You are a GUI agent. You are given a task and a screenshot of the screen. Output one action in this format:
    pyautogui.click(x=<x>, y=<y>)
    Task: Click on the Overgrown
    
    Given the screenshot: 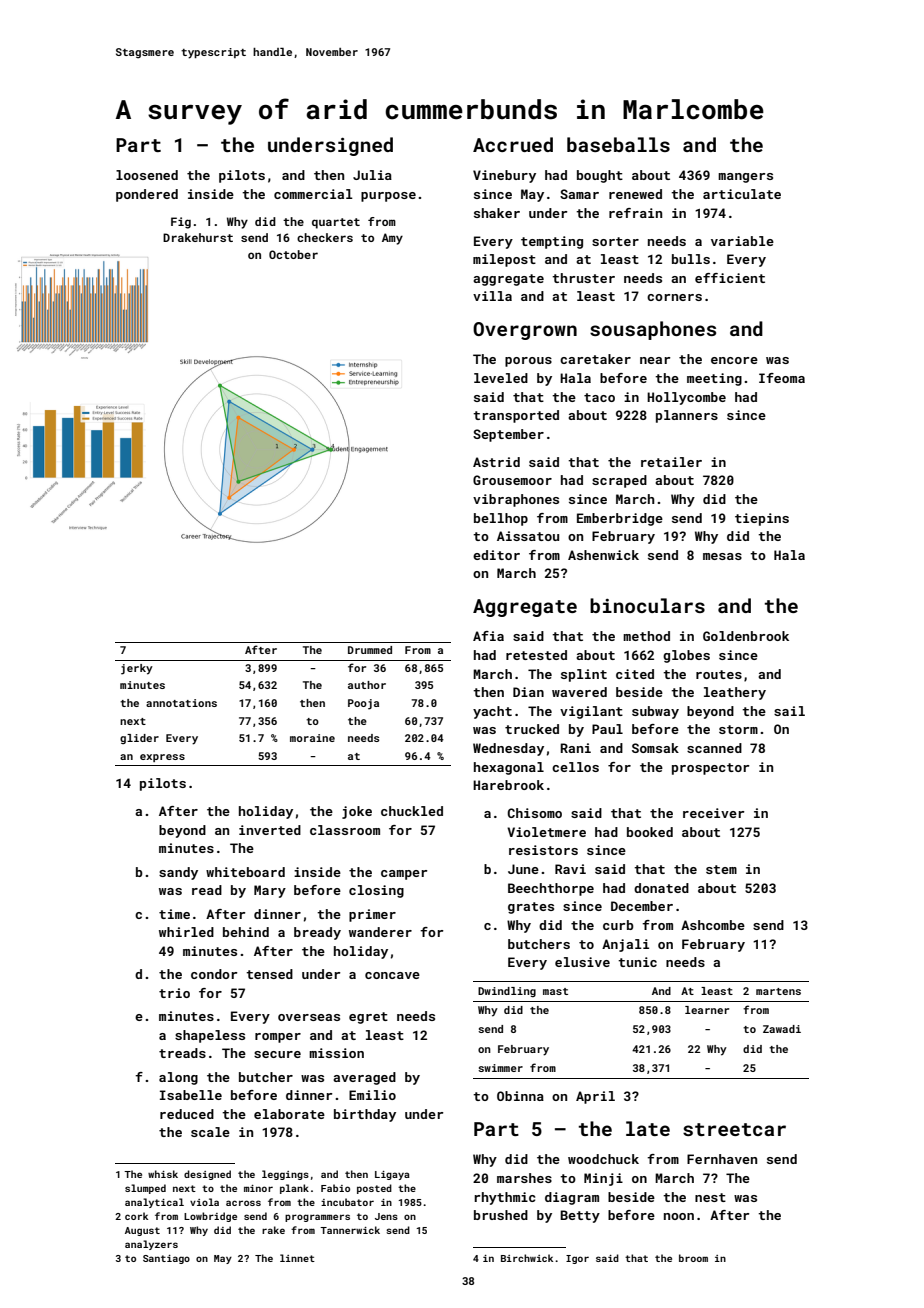 What is the action you would take?
    pyautogui.click(x=525, y=331)
